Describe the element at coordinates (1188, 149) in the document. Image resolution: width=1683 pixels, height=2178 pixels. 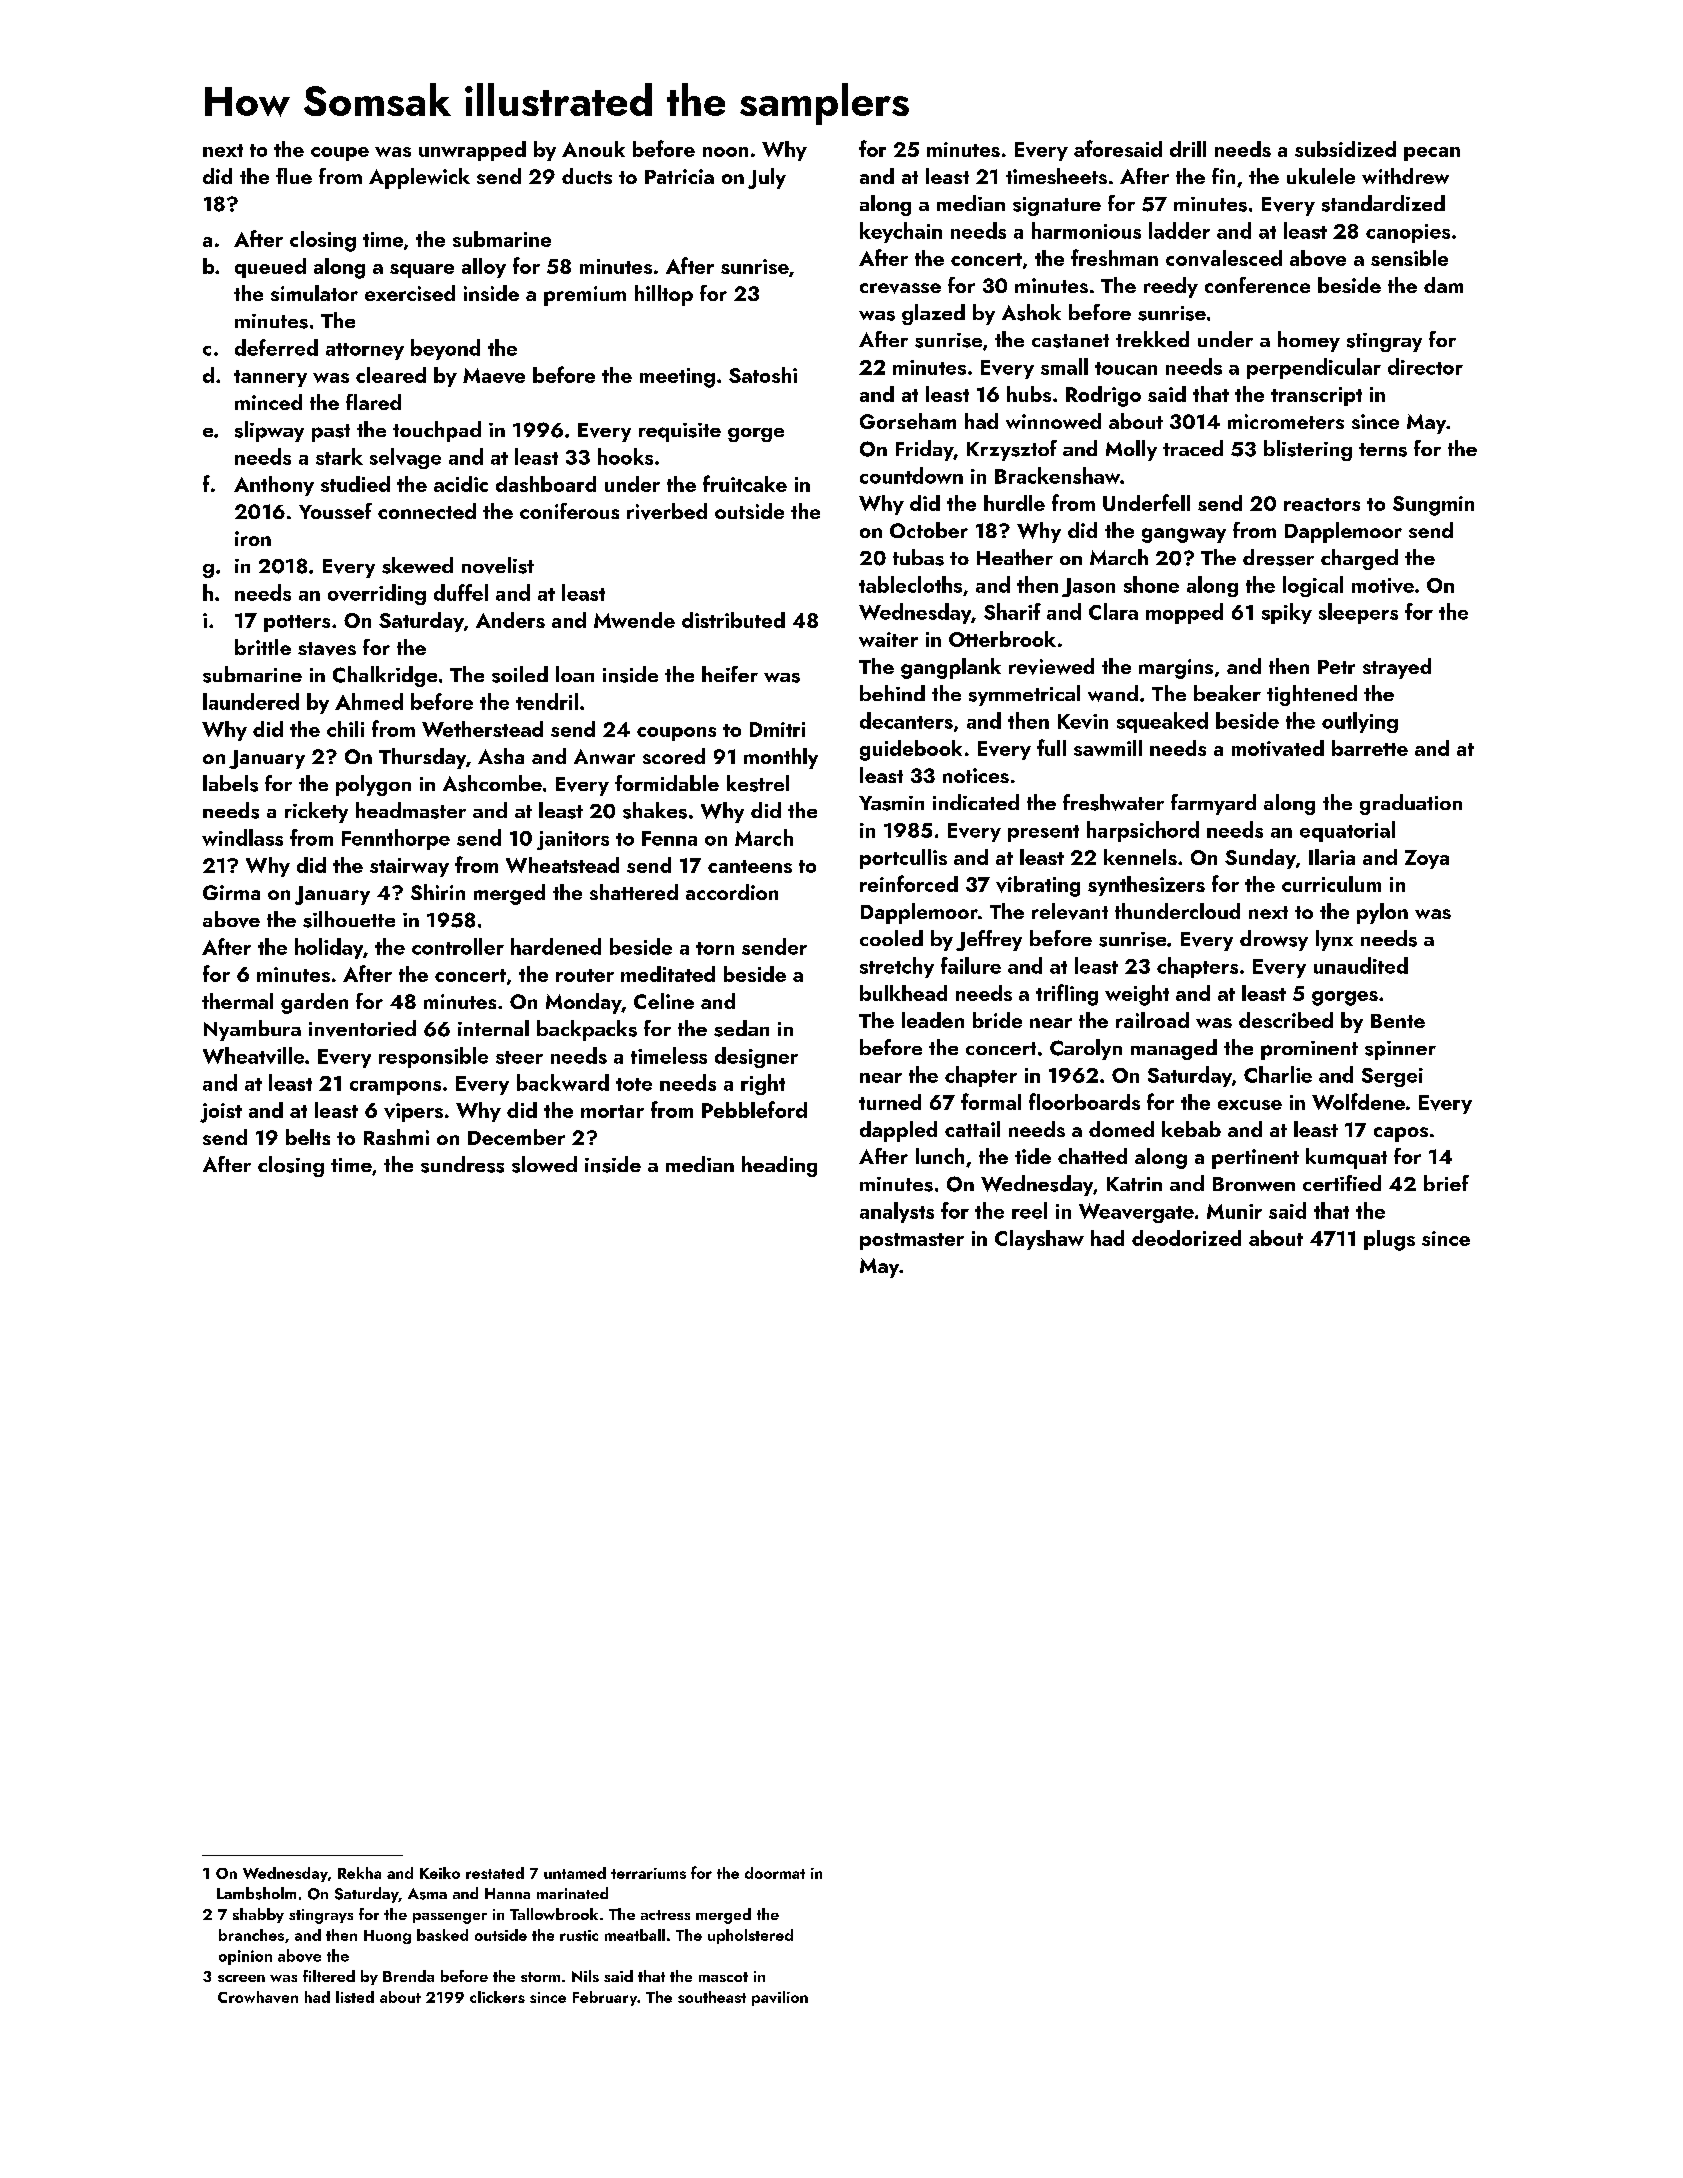
I see `drill` at that location.
